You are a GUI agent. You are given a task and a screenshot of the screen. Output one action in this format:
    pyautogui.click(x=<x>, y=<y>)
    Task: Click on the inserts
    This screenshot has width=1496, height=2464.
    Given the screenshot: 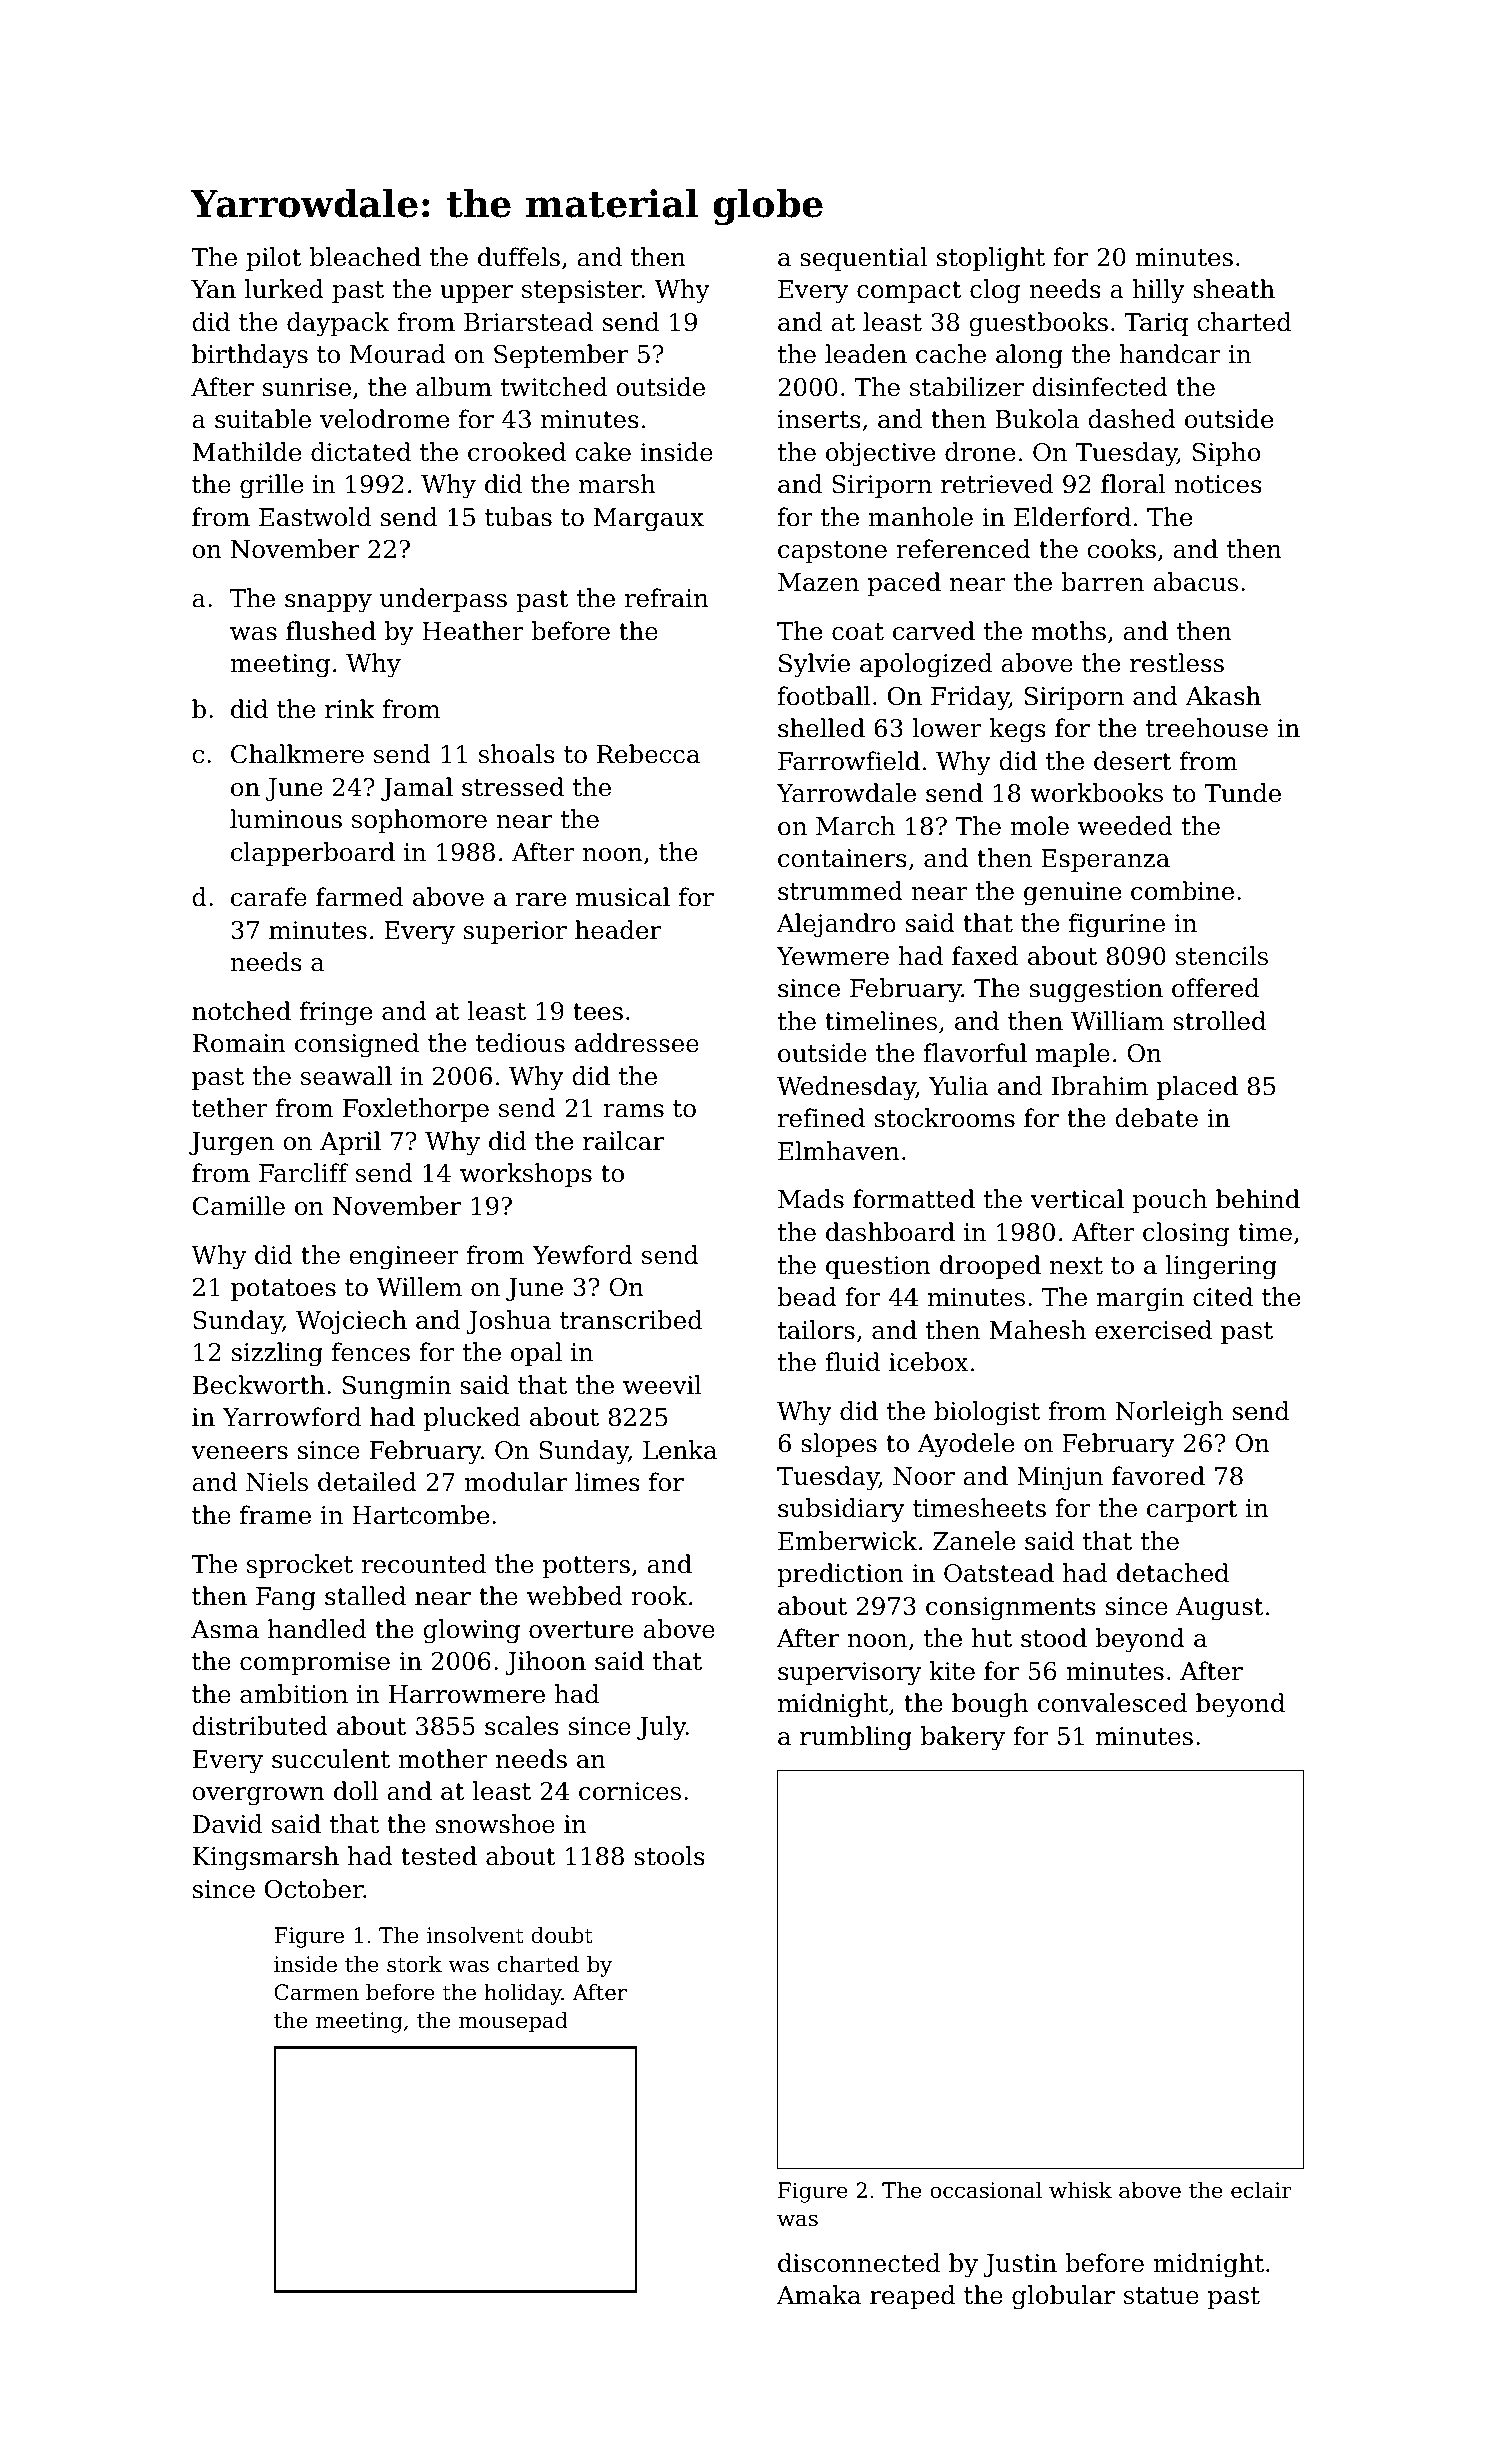 What is the action you would take?
    pyautogui.click(x=819, y=419)
